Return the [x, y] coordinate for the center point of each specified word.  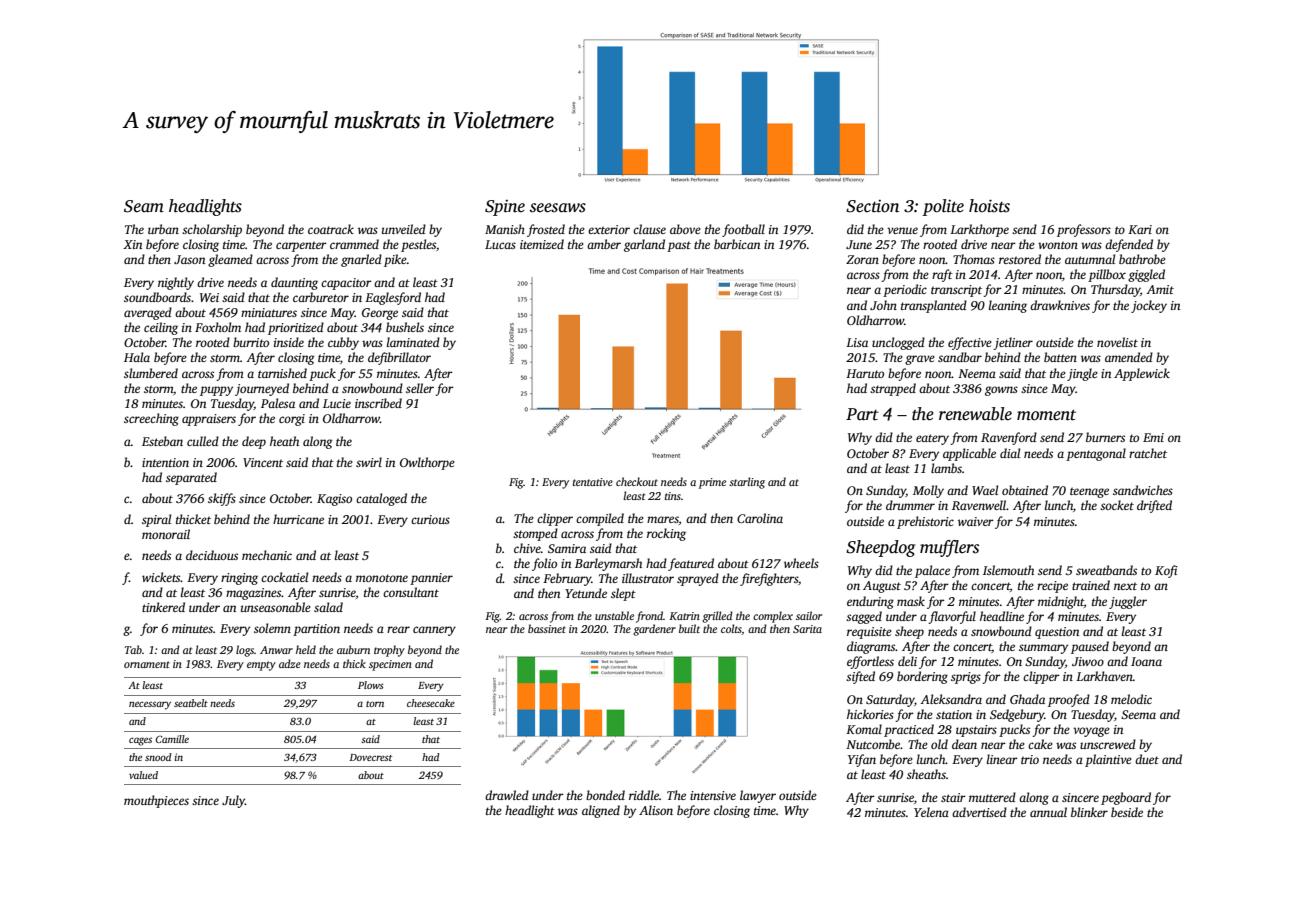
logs [245, 651]
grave [920, 360]
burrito [251, 342]
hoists [989, 206]
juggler [1128, 602]
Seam [144, 206]
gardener [654, 630]
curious [430, 519]
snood [158, 757]
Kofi [1166, 571]
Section [872, 206]
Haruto [865, 373]
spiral [156, 520]
